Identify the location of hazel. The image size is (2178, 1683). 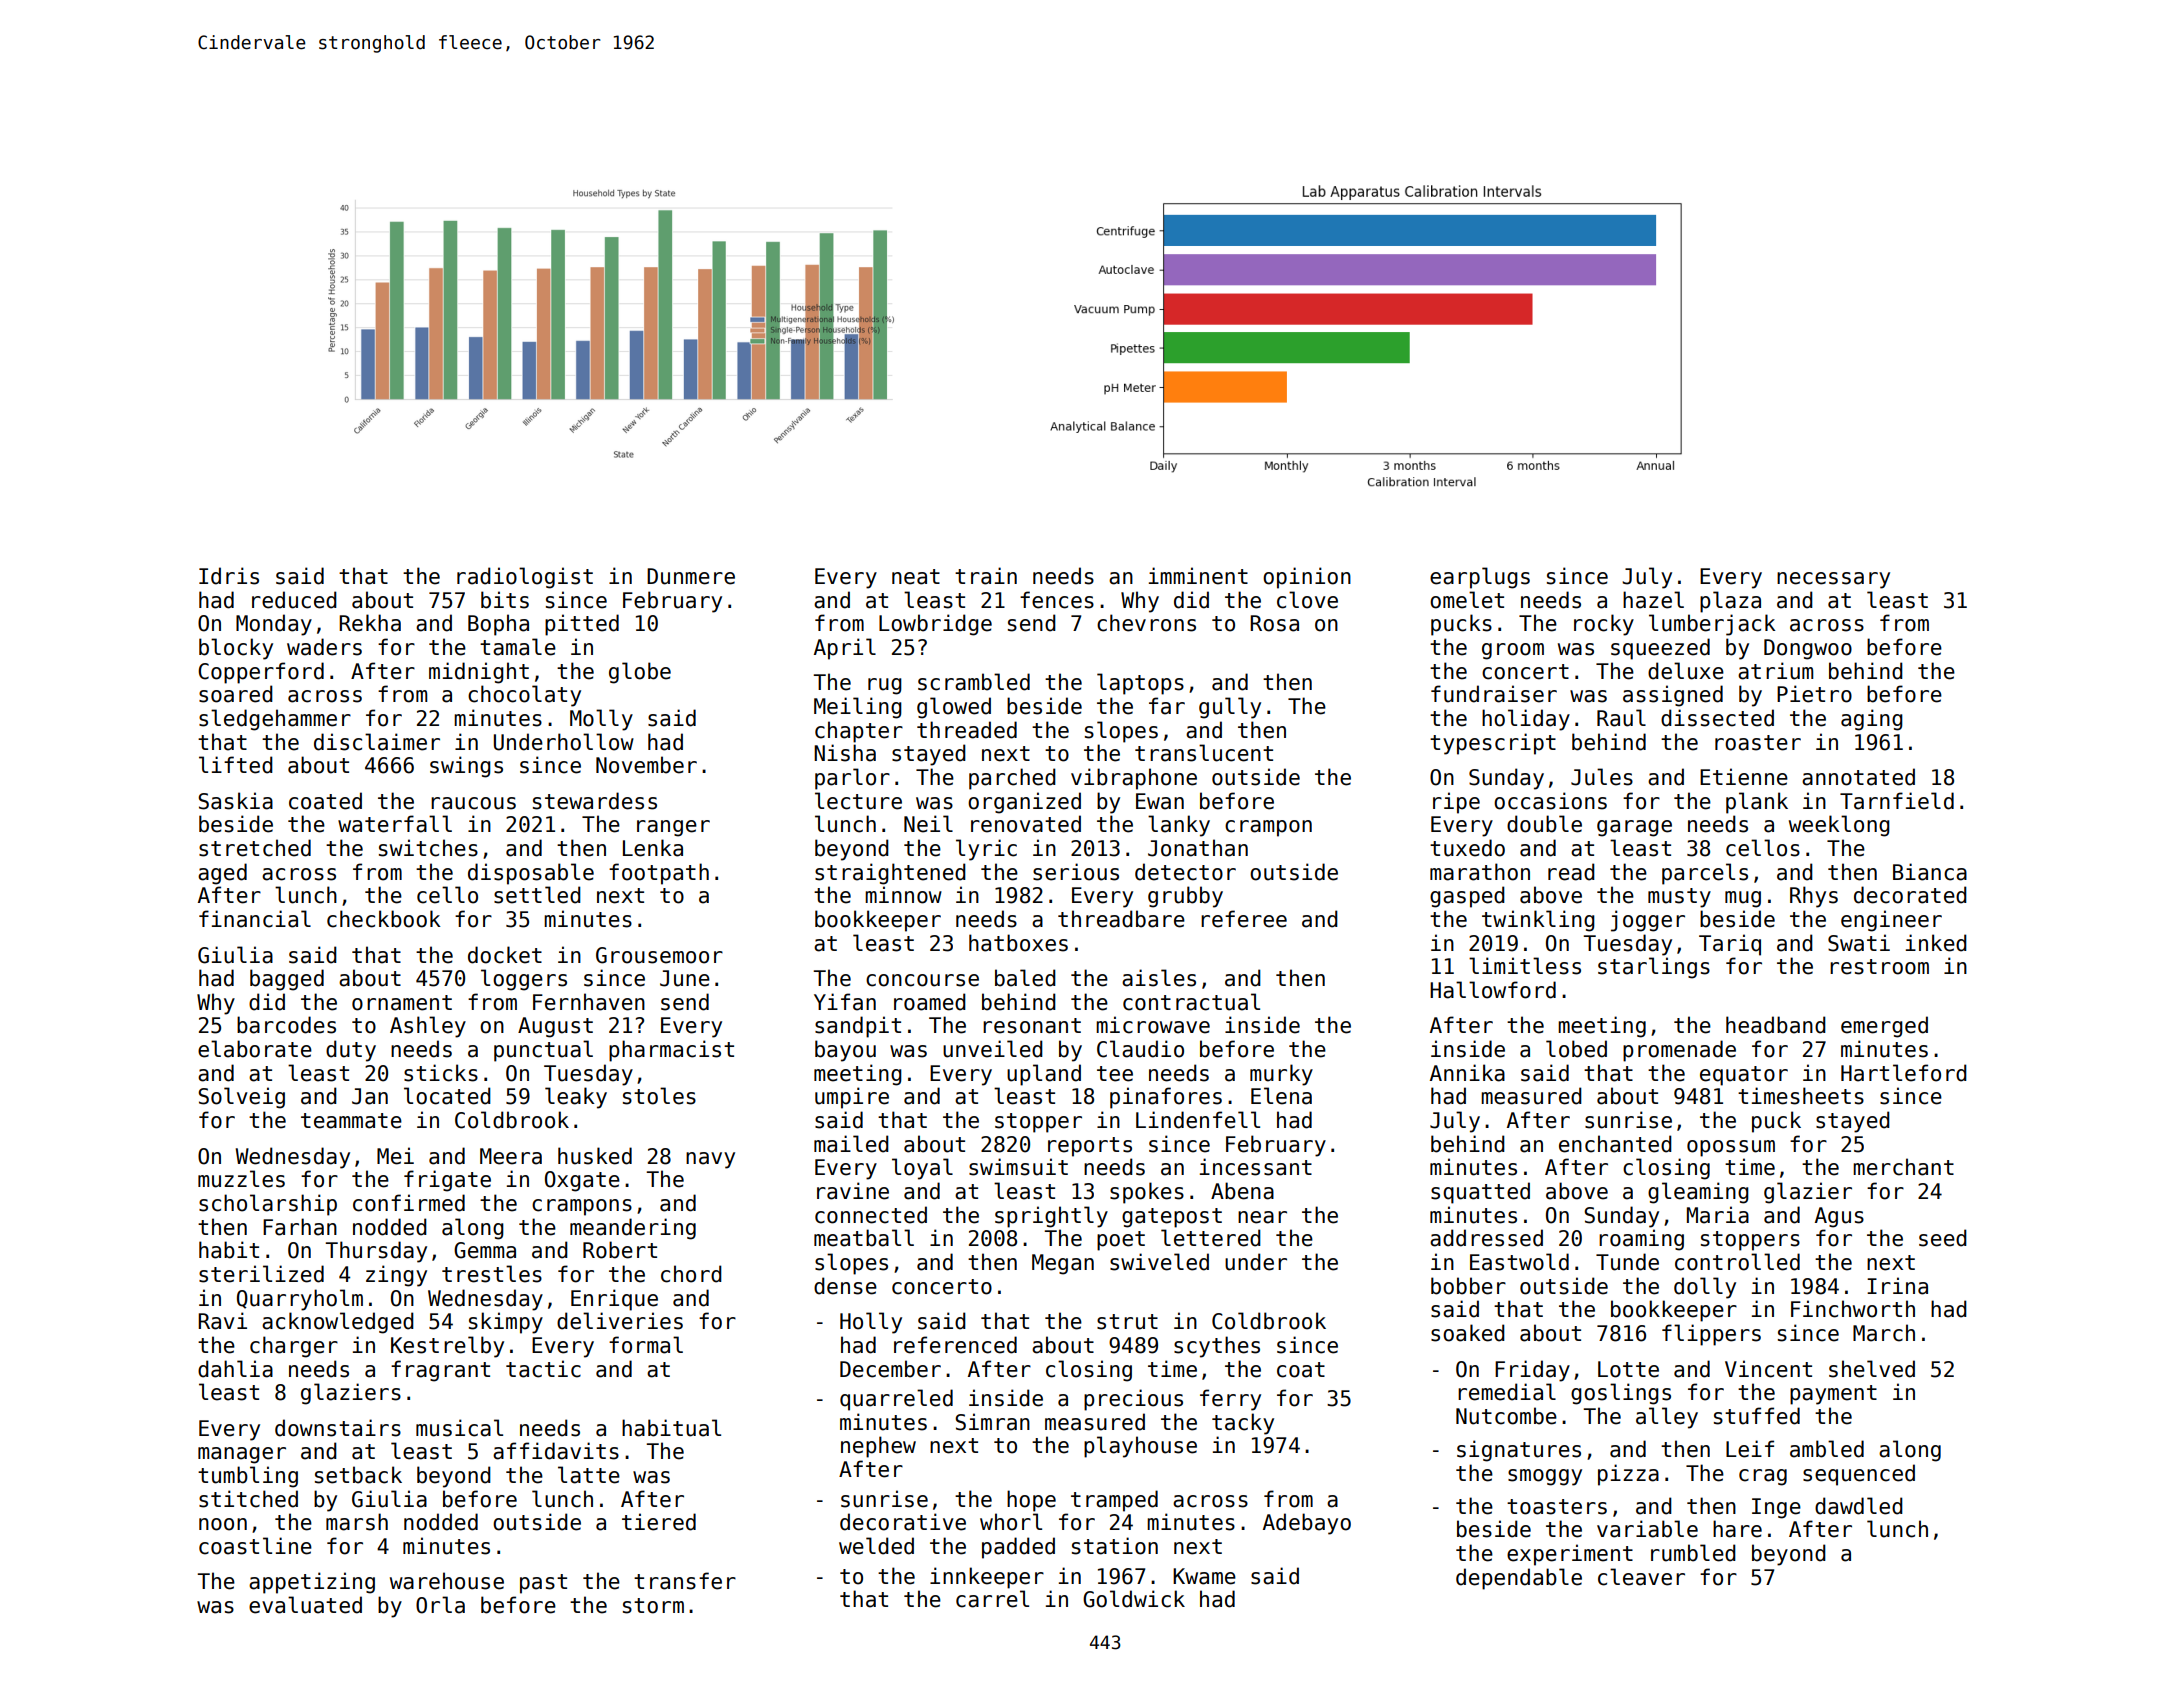
(1653, 600).
